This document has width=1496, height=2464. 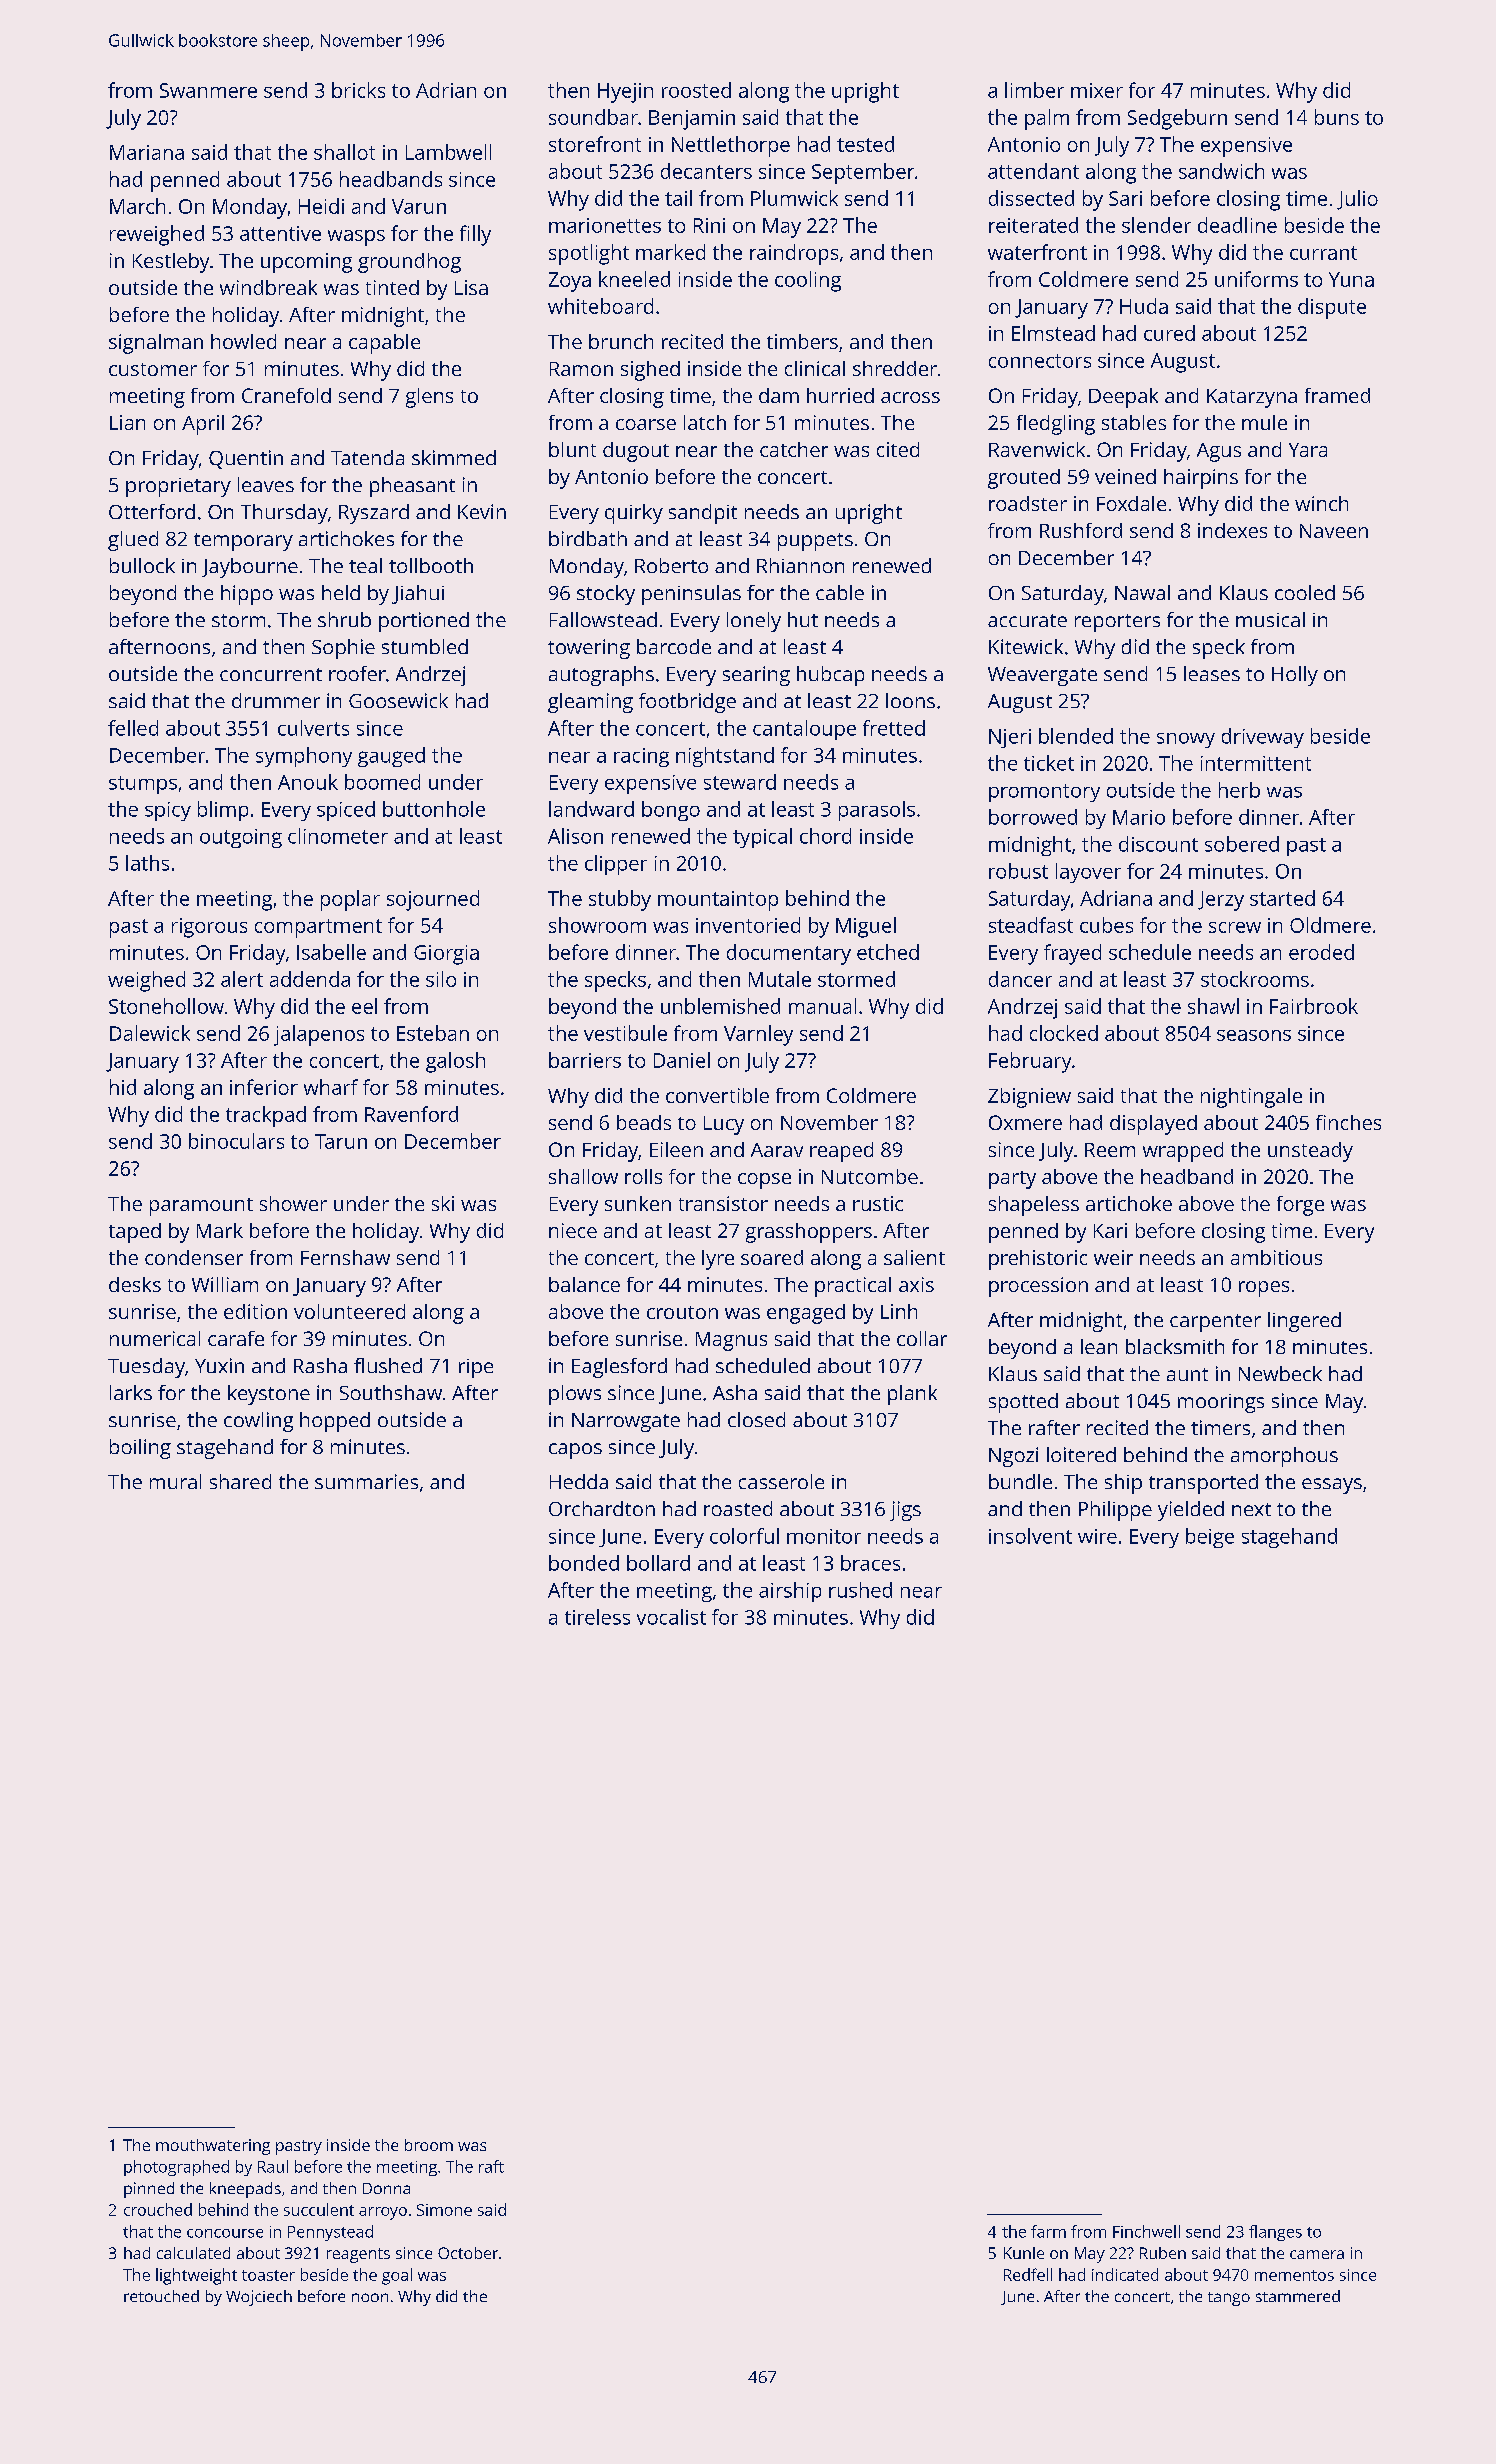 I want to click on October, so click(x=468, y=2253).
